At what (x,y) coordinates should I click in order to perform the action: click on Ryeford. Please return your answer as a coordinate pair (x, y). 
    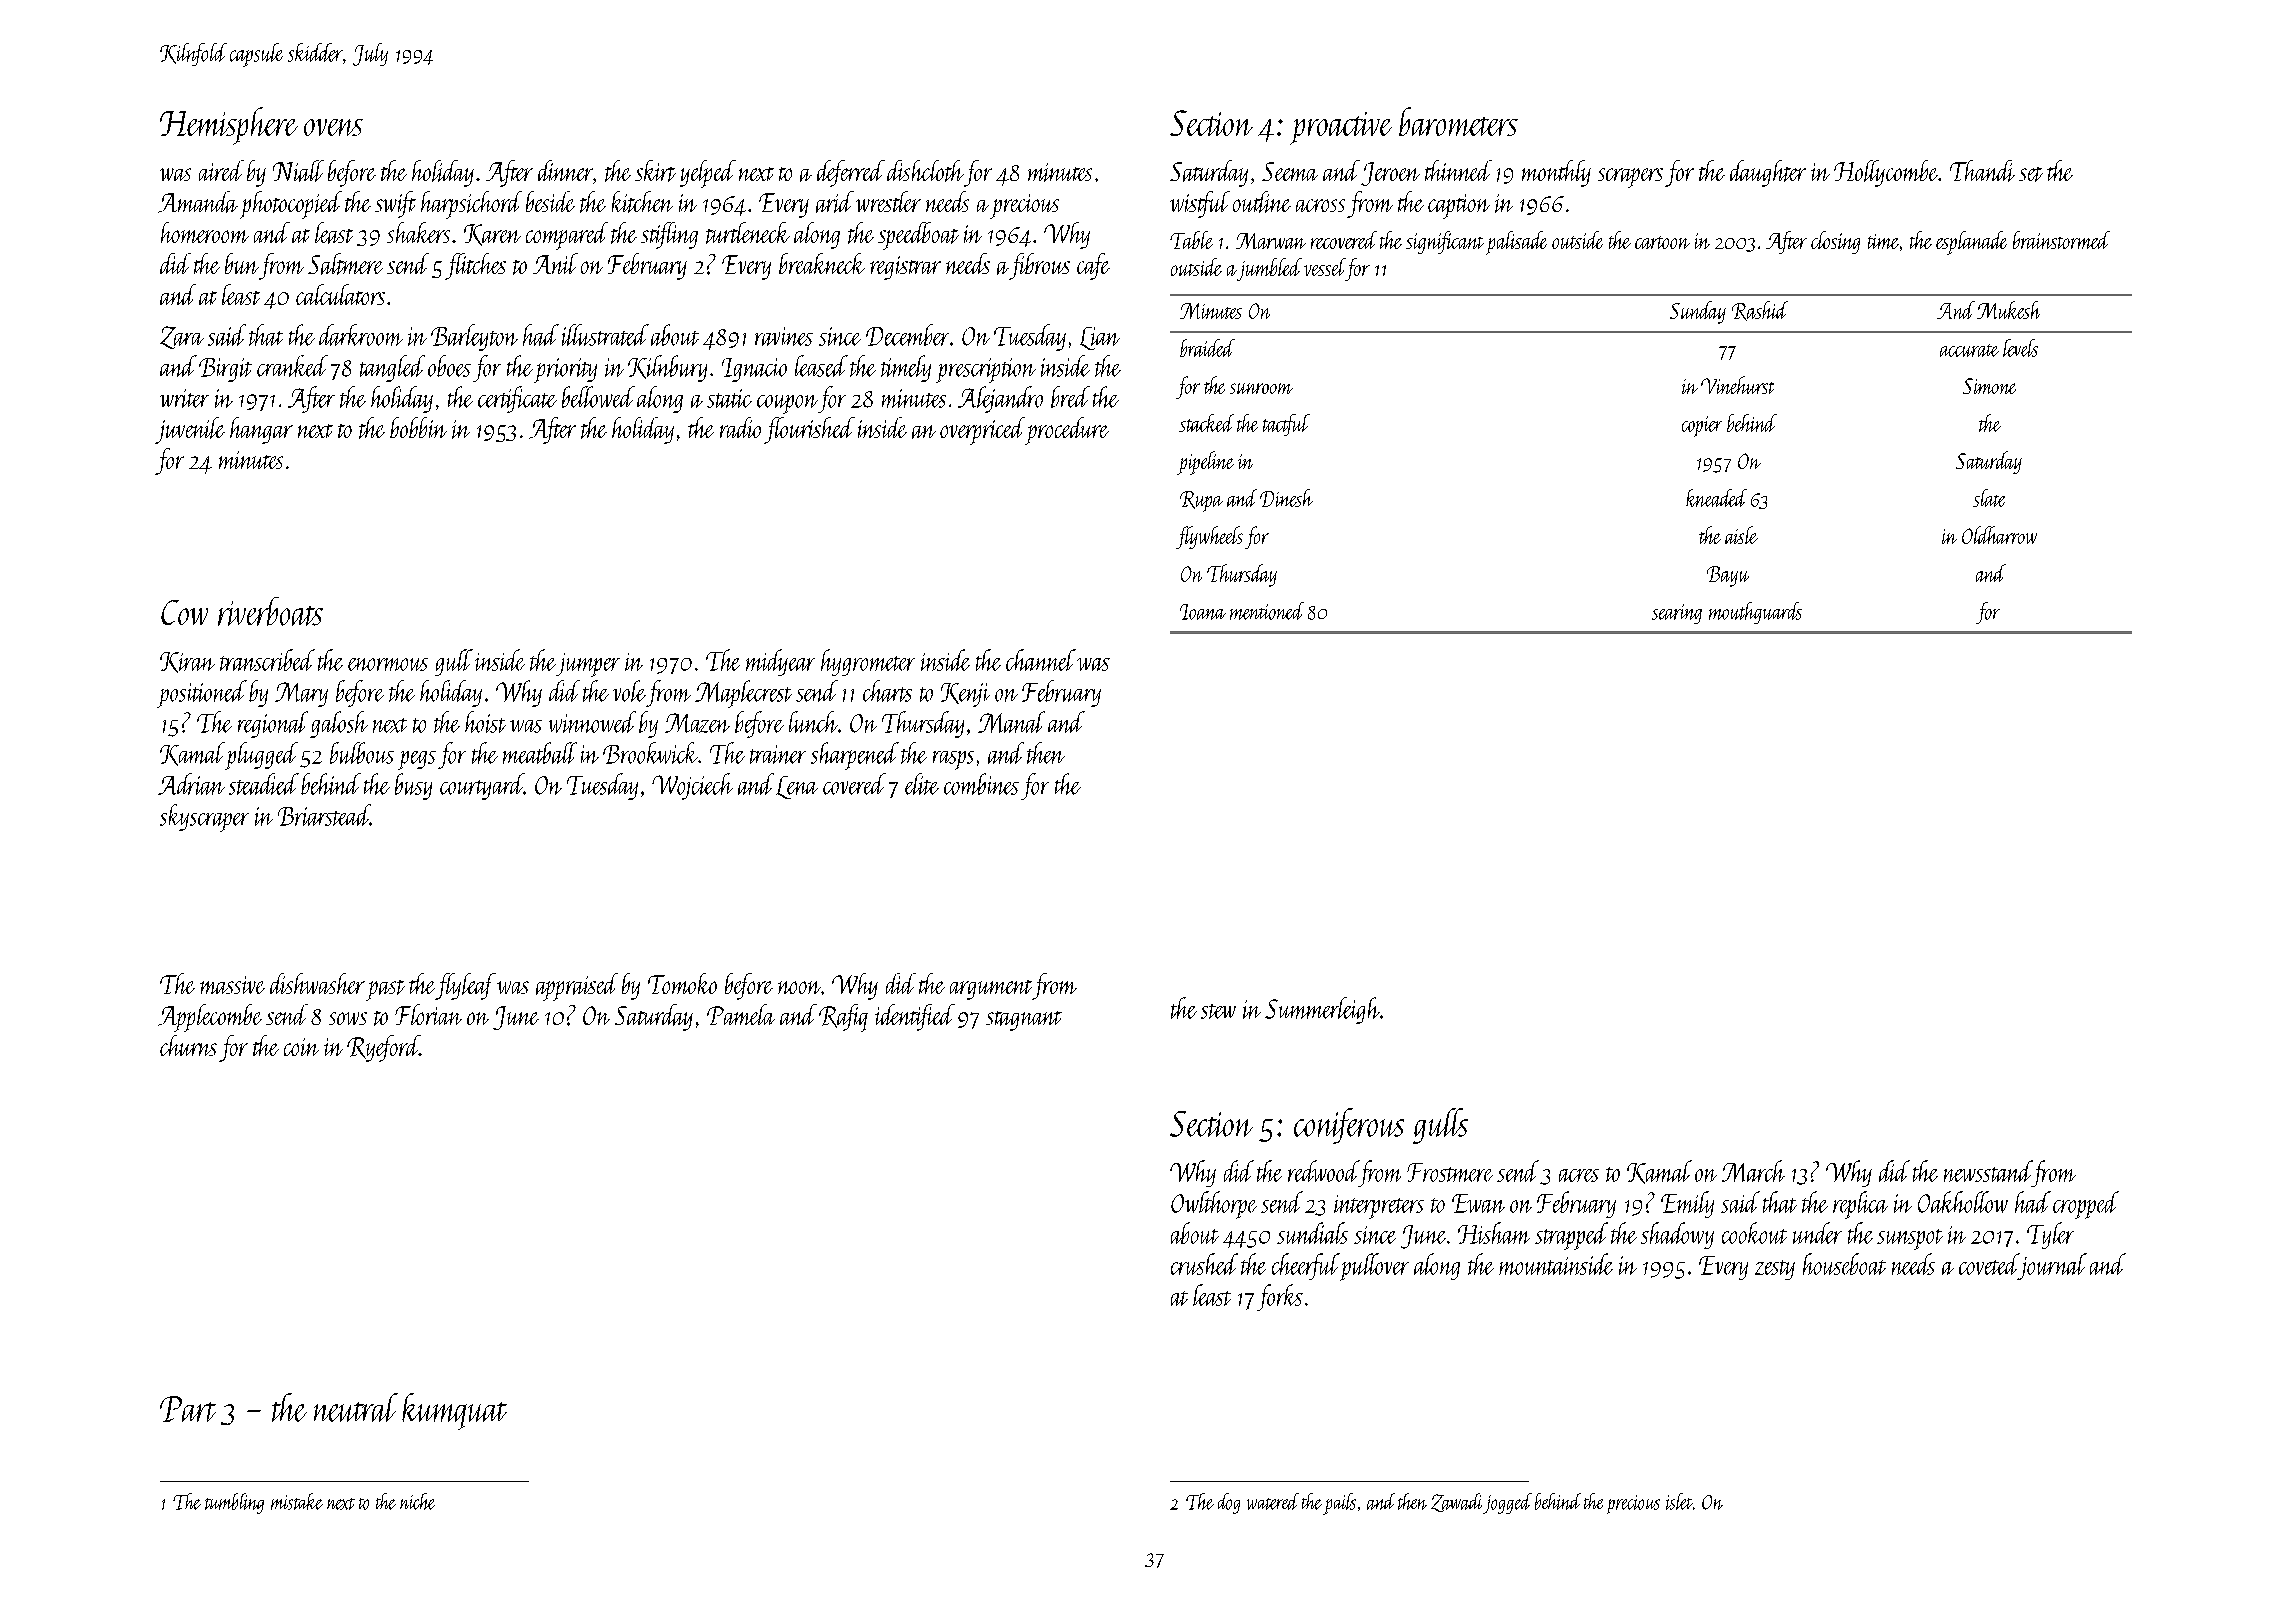
    Looking at the image, I should click on (383, 1048).
